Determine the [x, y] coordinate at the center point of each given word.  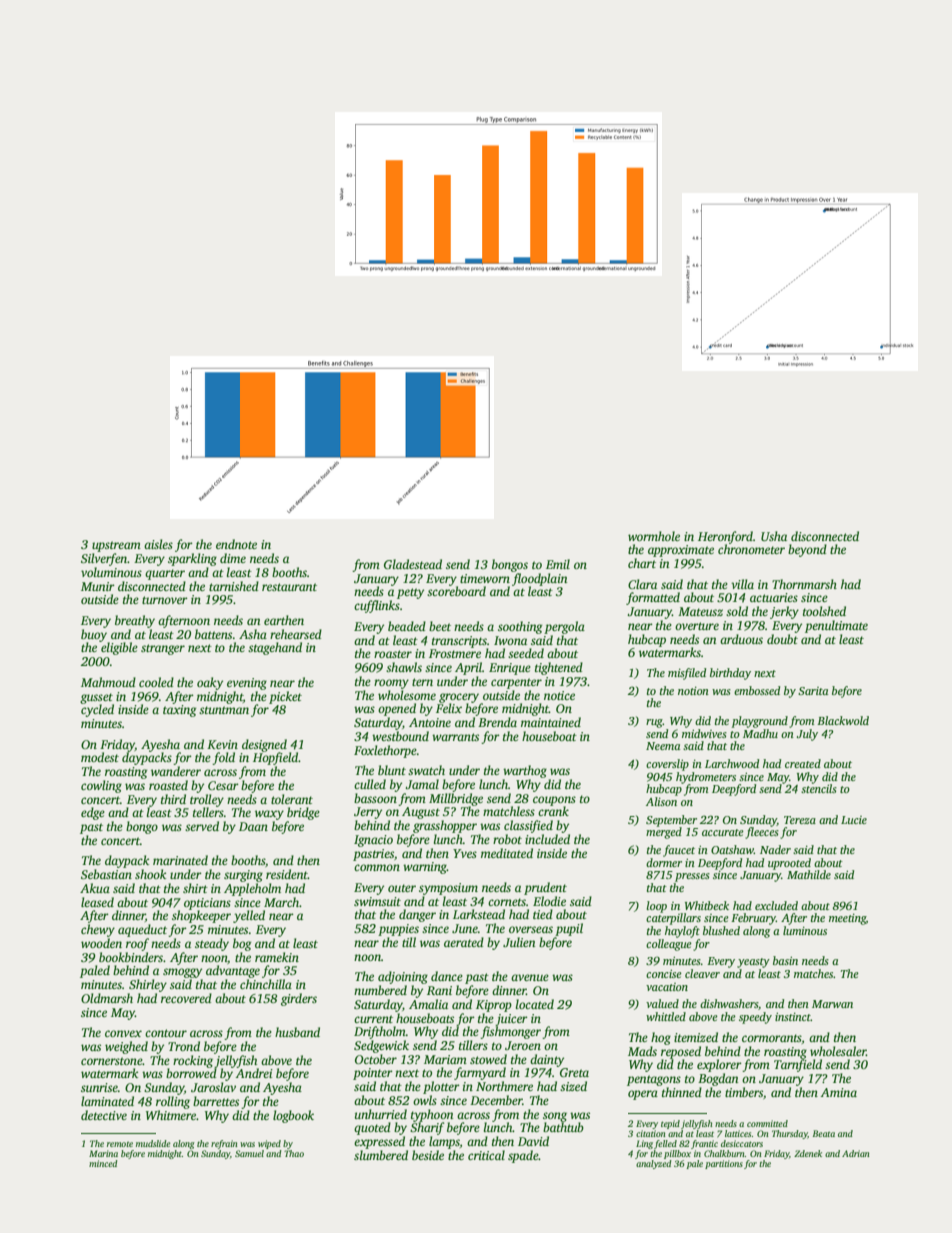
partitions [724, 1164]
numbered [380, 990]
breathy [135, 621]
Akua [95, 888]
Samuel [249, 1153]
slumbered [381, 1155]
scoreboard [456, 591]
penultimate [836, 626]
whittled [666, 1016]
